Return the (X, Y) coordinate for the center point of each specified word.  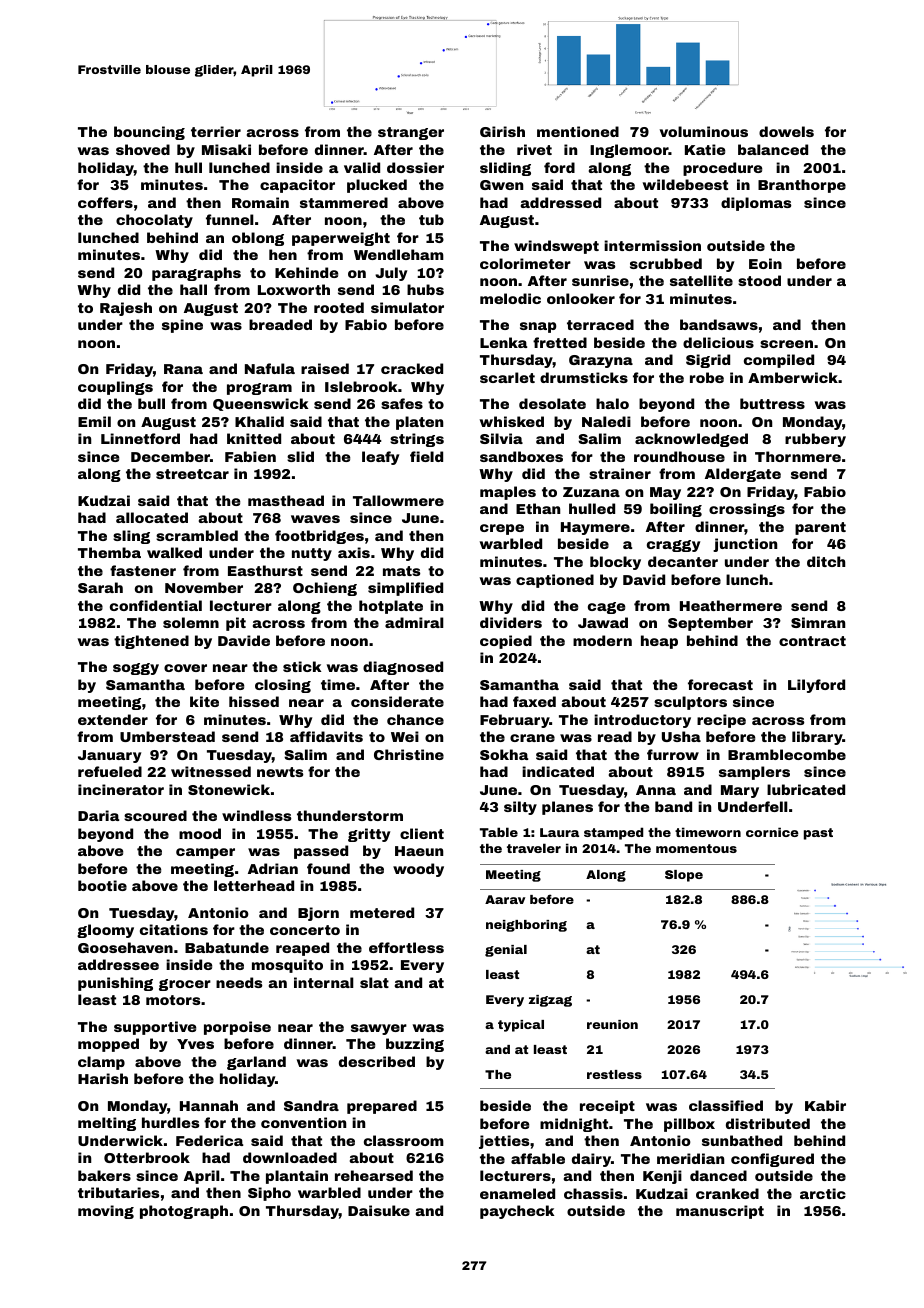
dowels (786, 131)
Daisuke (379, 1210)
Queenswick (260, 404)
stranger (411, 133)
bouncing (149, 133)
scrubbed (666, 263)
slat (374, 982)
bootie (102, 885)
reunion (612, 1024)
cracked (412, 368)
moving (106, 1212)
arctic (823, 1193)
